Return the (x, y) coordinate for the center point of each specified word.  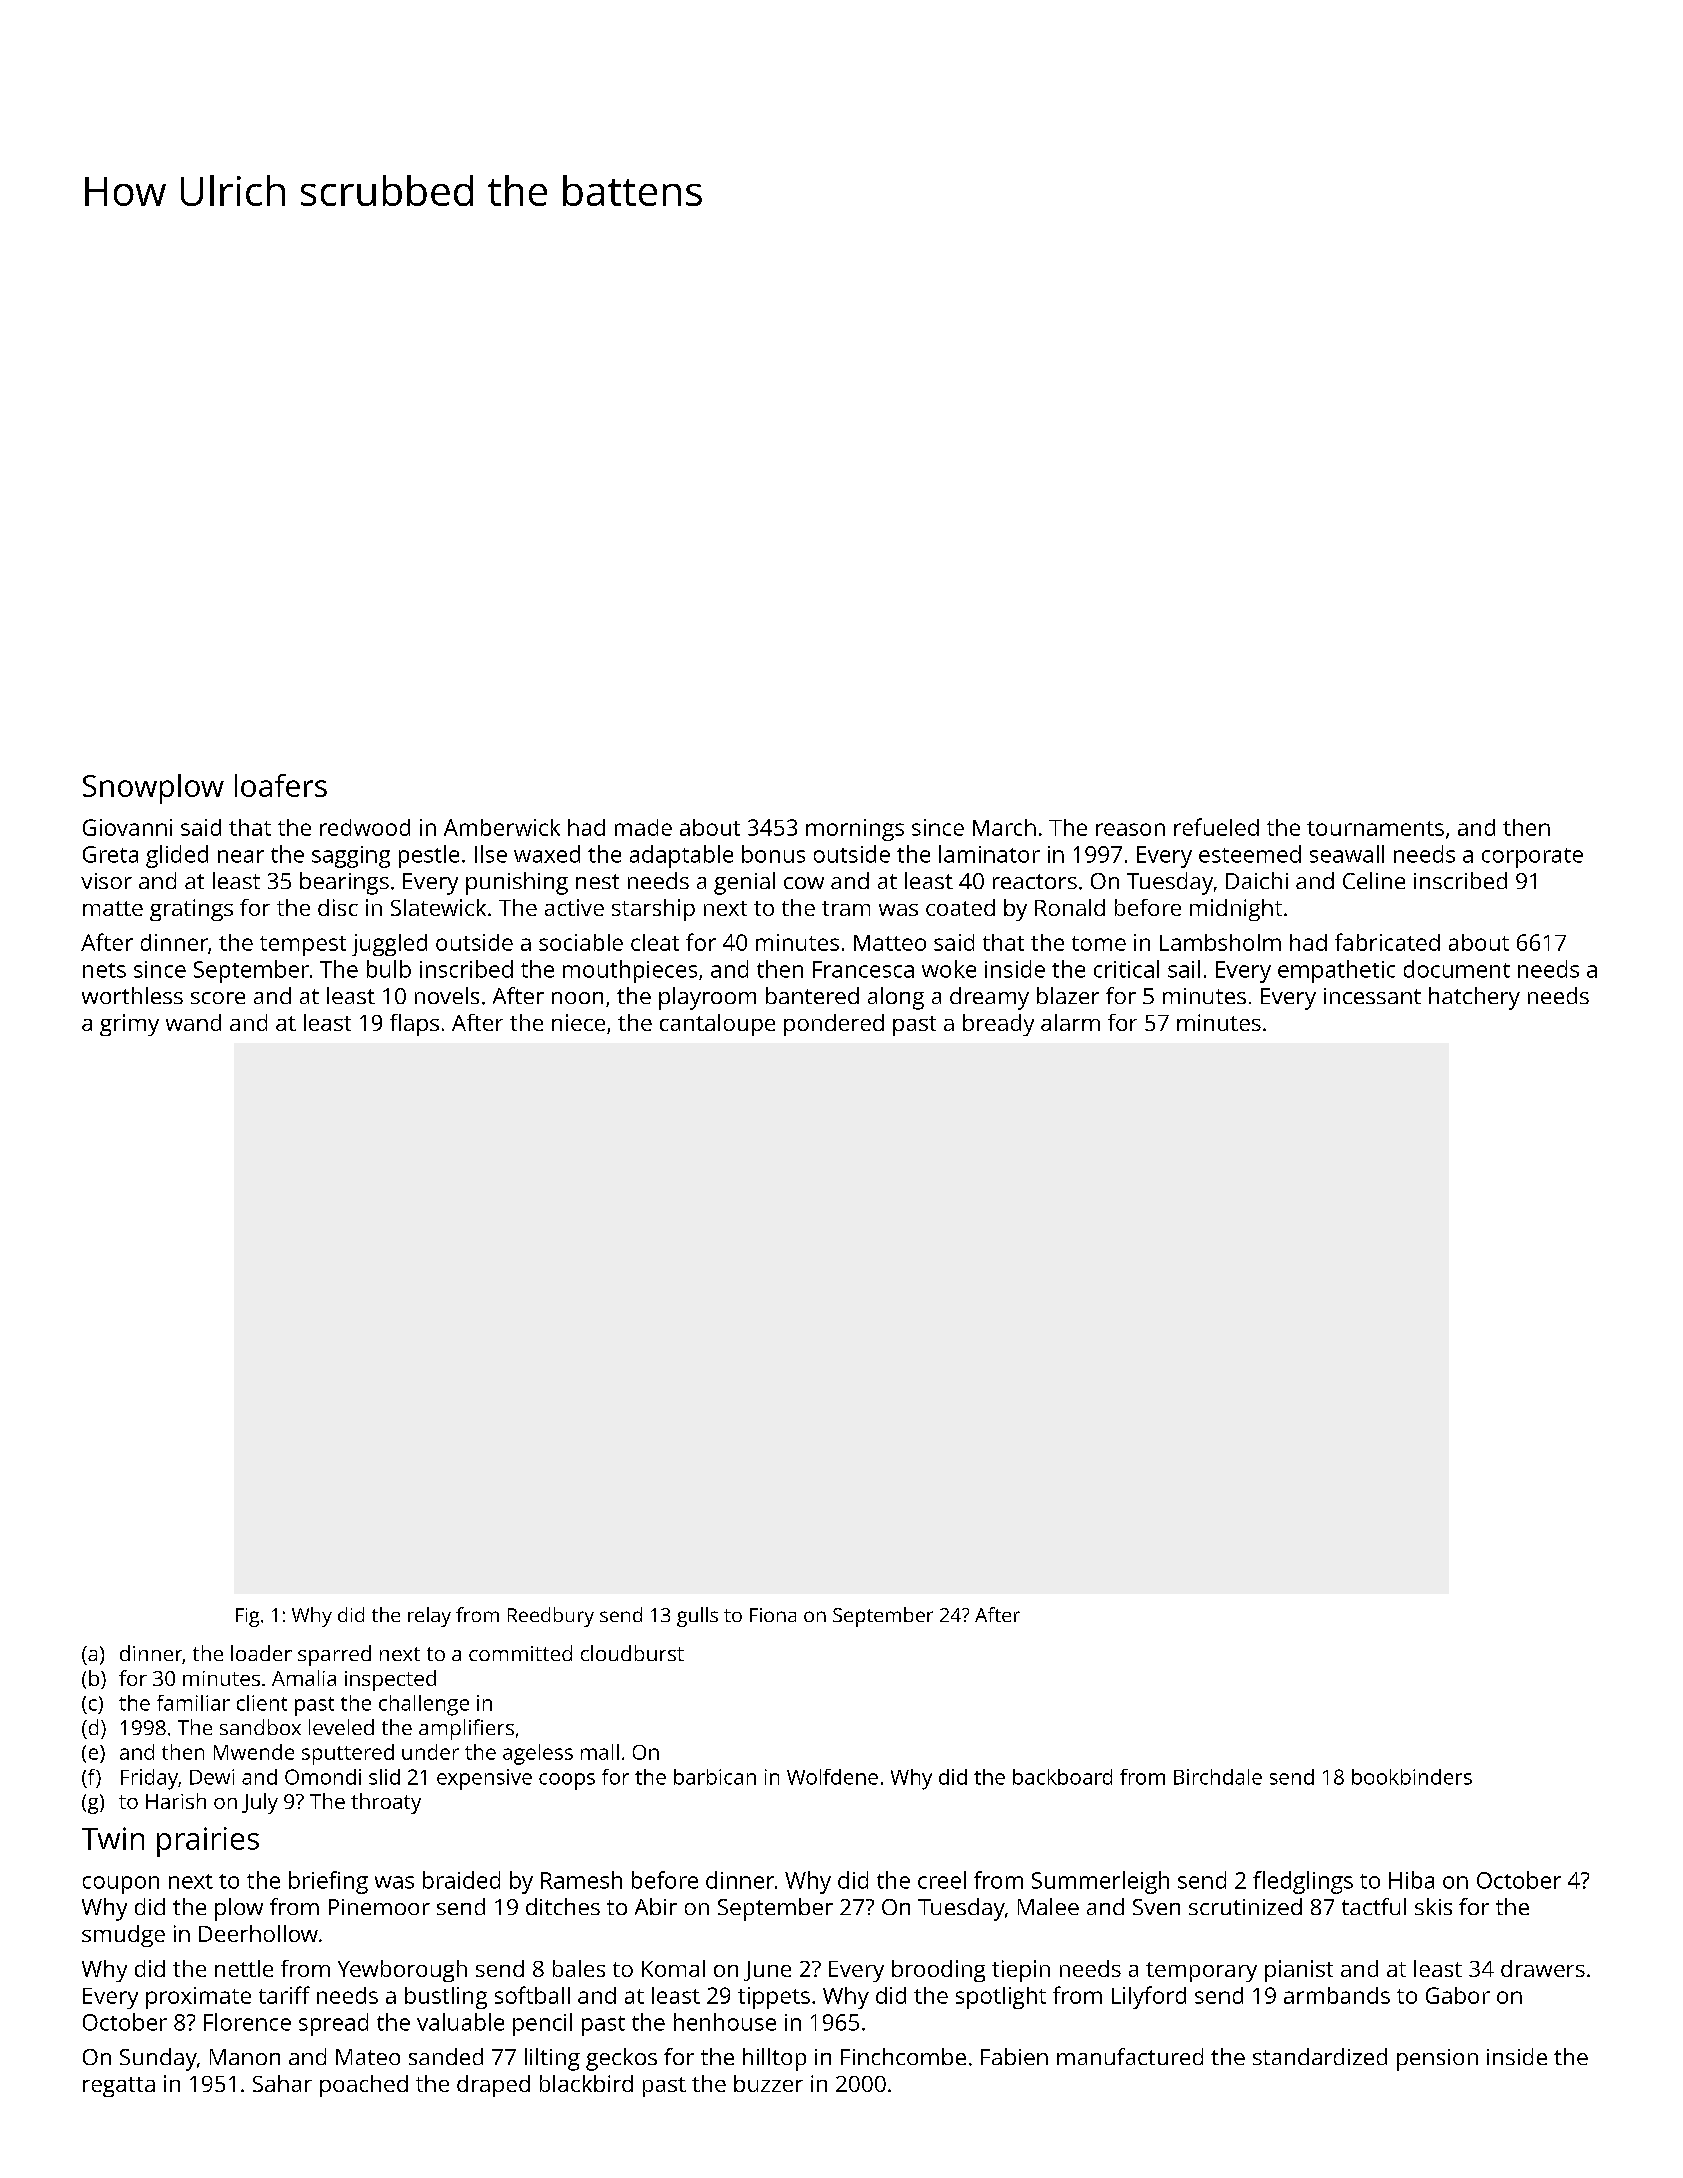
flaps (414, 1025)
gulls (697, 1617)
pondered (834, 1025)
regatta (119, 2087)
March (1004, 827)
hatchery (1474, 998)
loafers (281, 785)
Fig (247, 1617)
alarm (1070, 1022)
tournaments (1375, 828)
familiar (193, 1703)
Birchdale (1218, 1777)
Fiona (773, 1615)
